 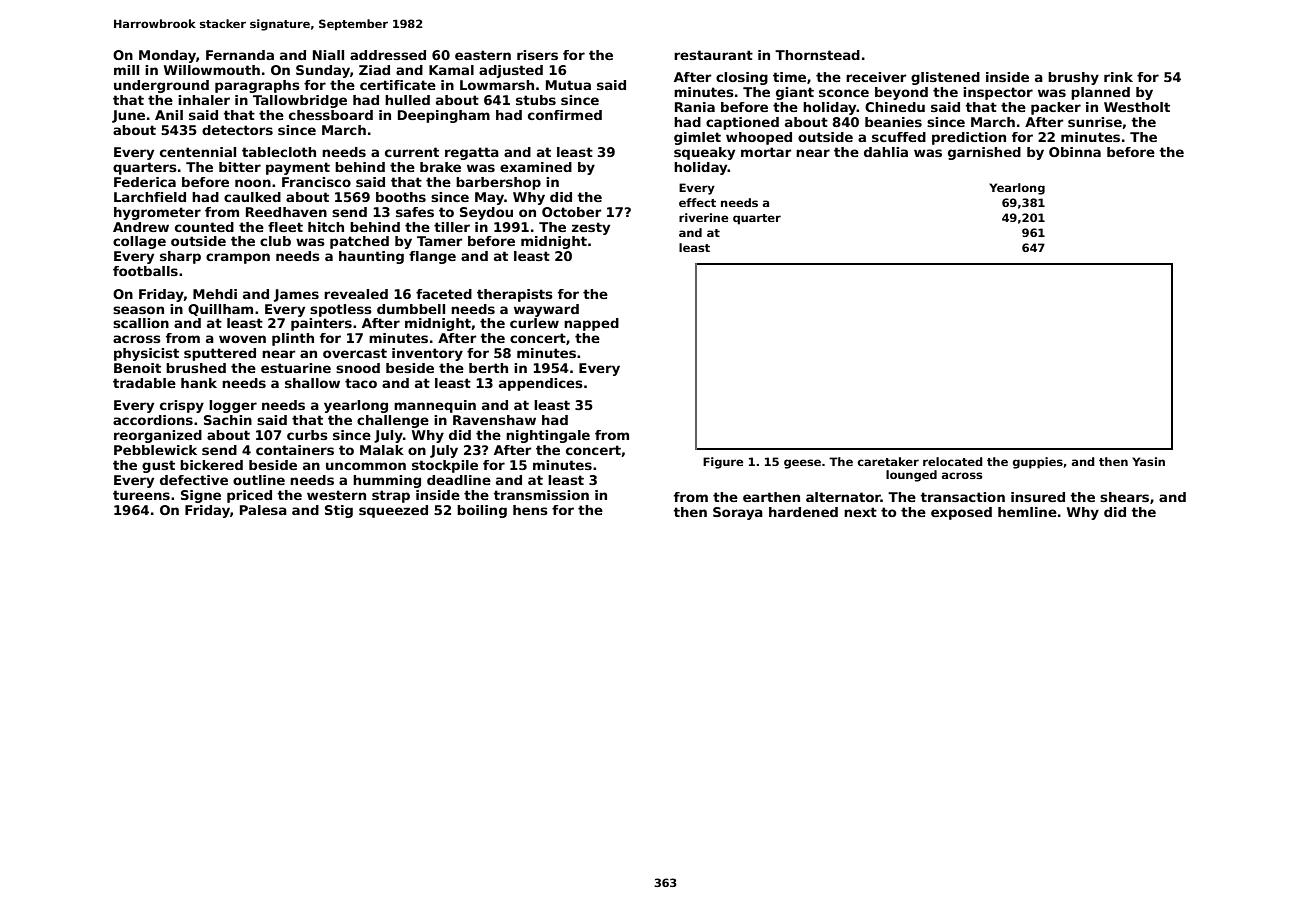 What do you see at coordinates (738, 513) in the screenshot?
I see `Soraya` at bounding box center [738, 513].
